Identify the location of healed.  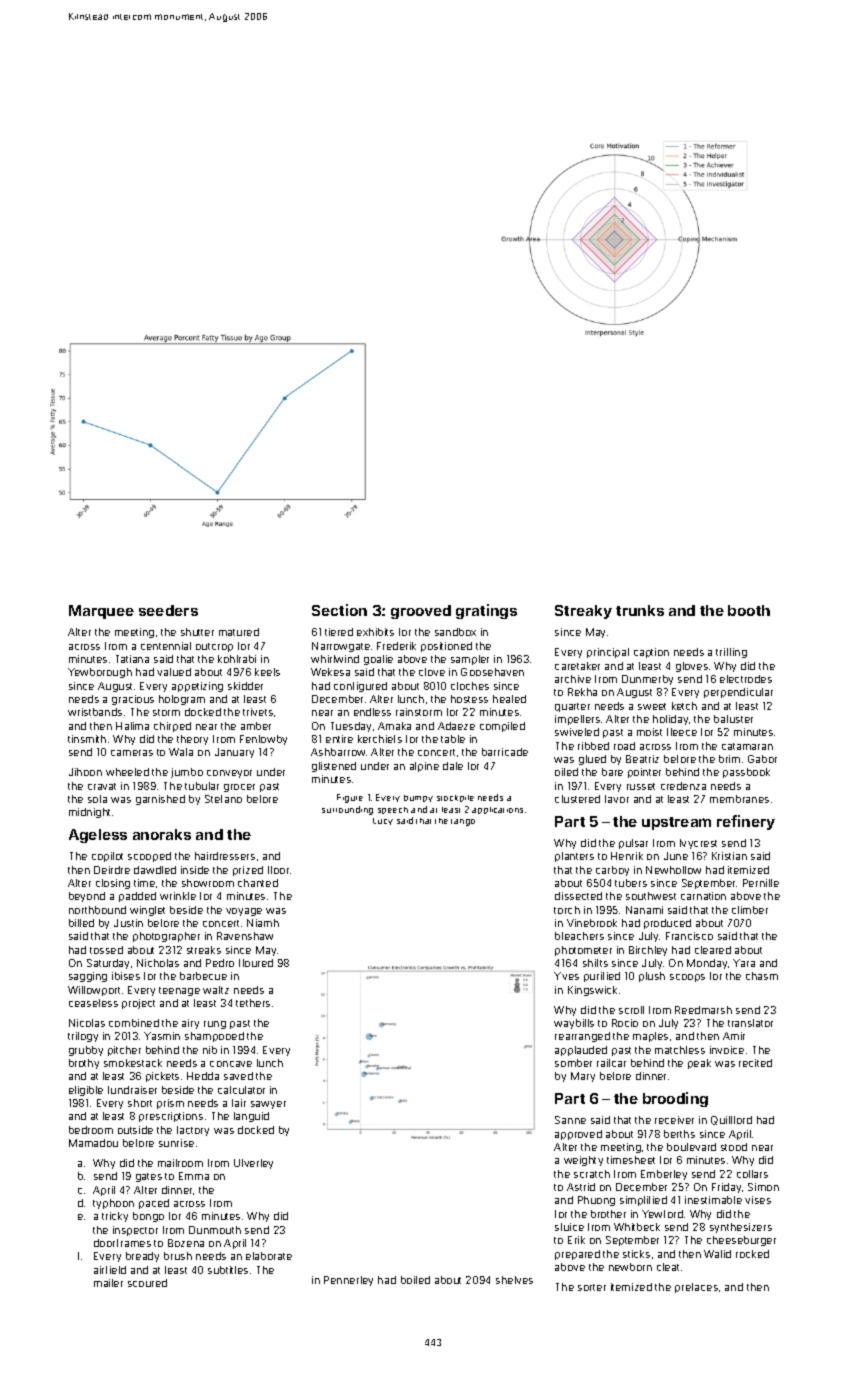
(509, 699).
